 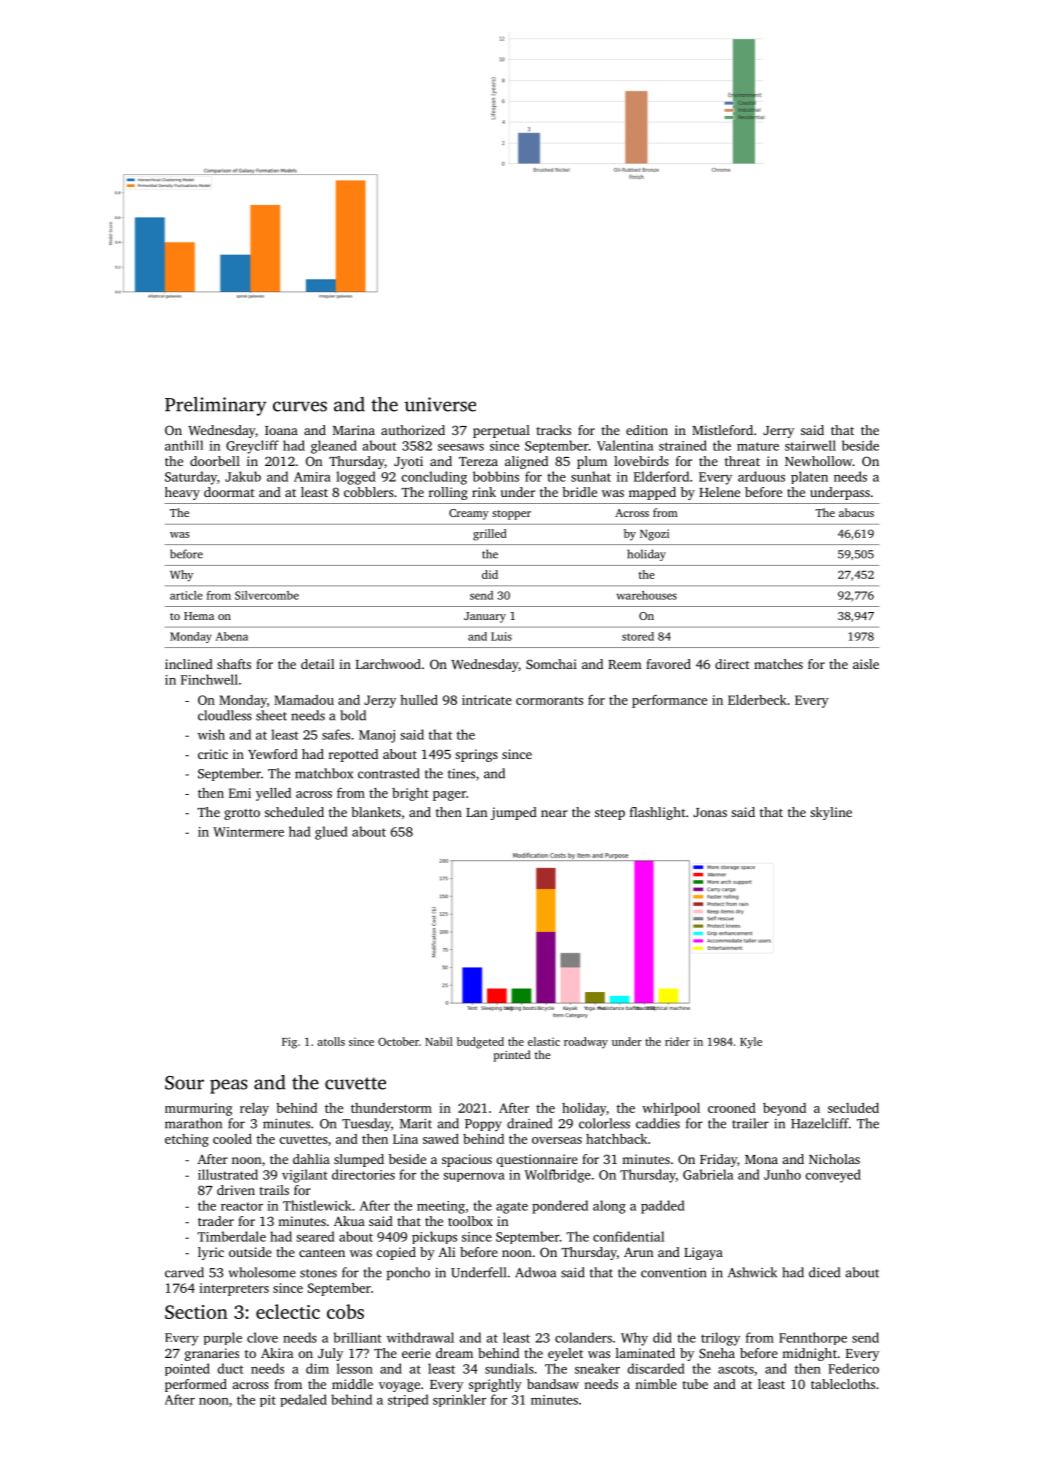 I want to click on tablecloths, so click(x=843, y=1384).
